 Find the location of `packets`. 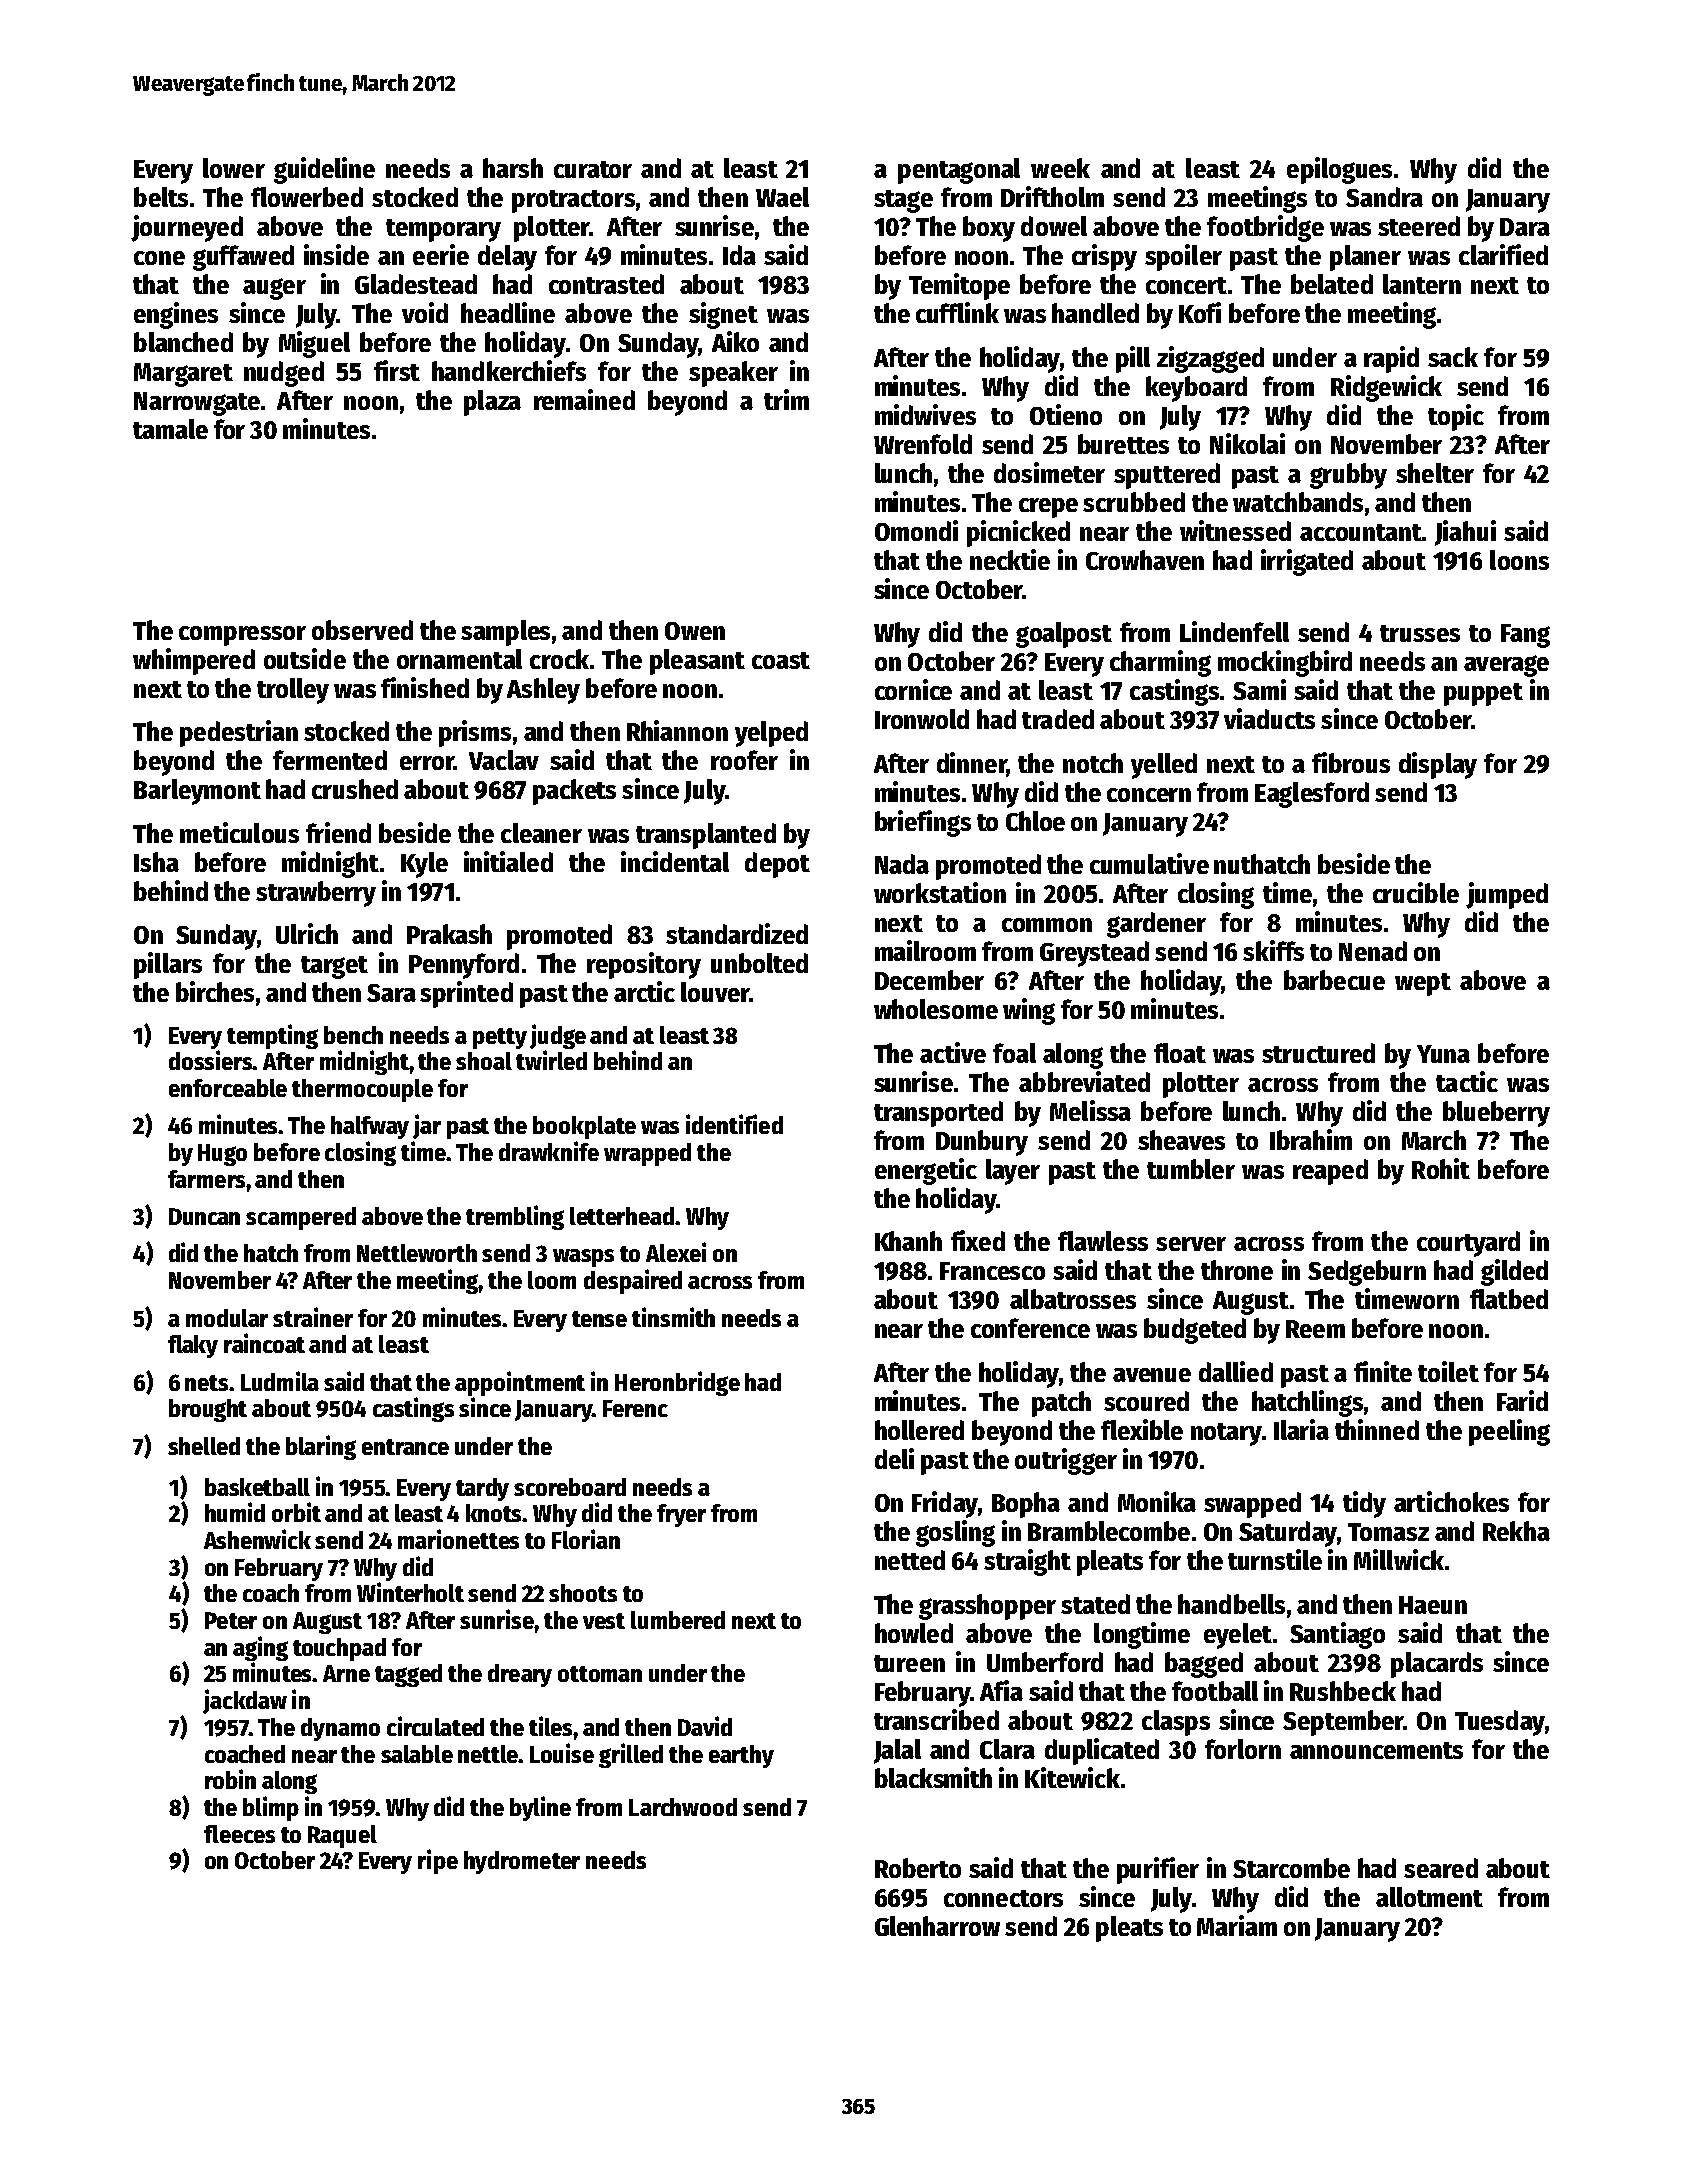

packets is located at coordinates (574, 792).
